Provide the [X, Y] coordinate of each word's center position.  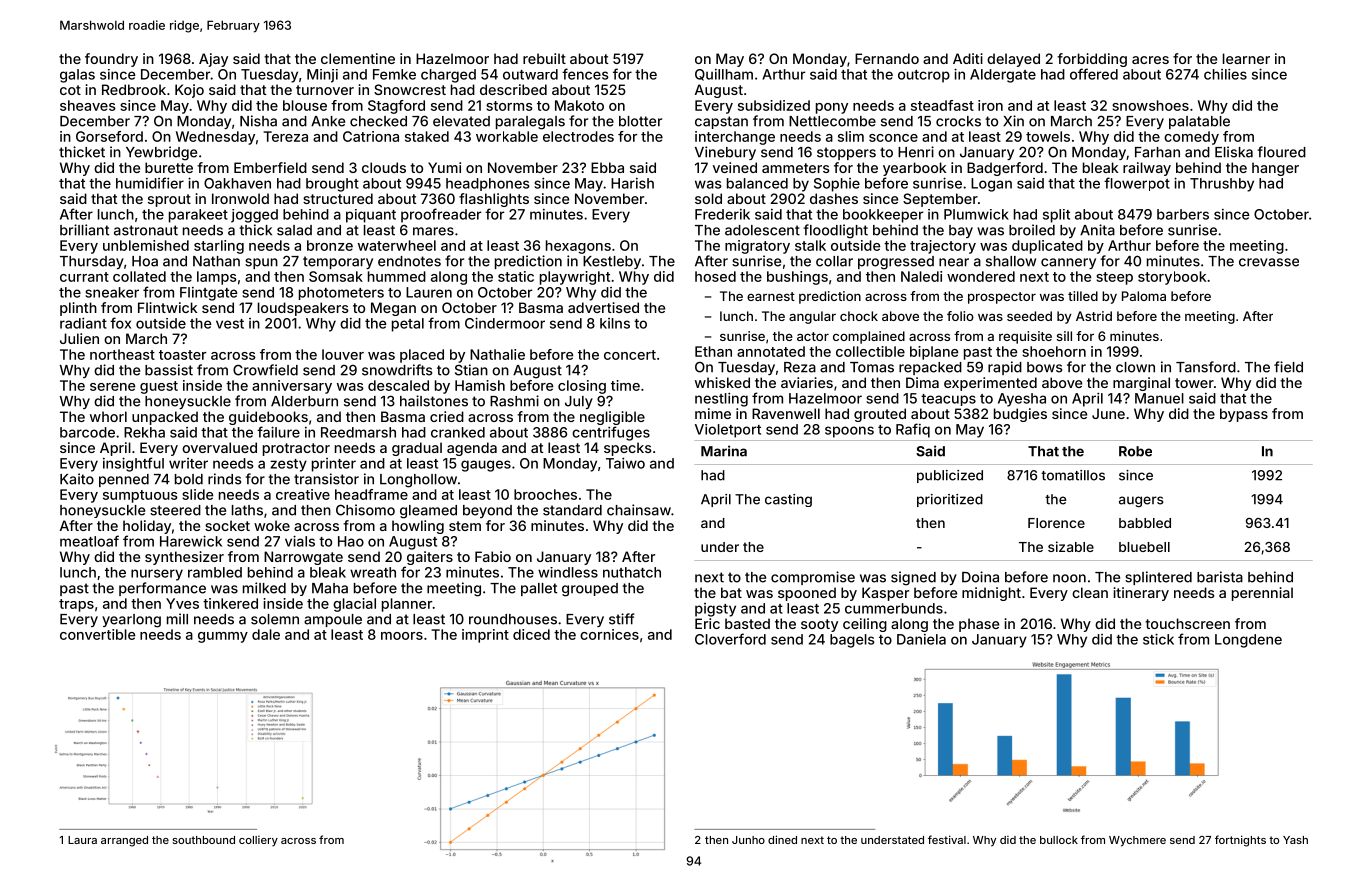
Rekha [144, 432]
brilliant [84, 230]
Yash [1295, 840]
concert [630, 355]
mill [177, 619]
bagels [852, 641]
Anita [1097, 230]
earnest [771, 296]
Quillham [724, 75]
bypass [1244, 415]
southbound [203, 840]
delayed [1013, 60]
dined [782, 839]
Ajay [213, 60]
